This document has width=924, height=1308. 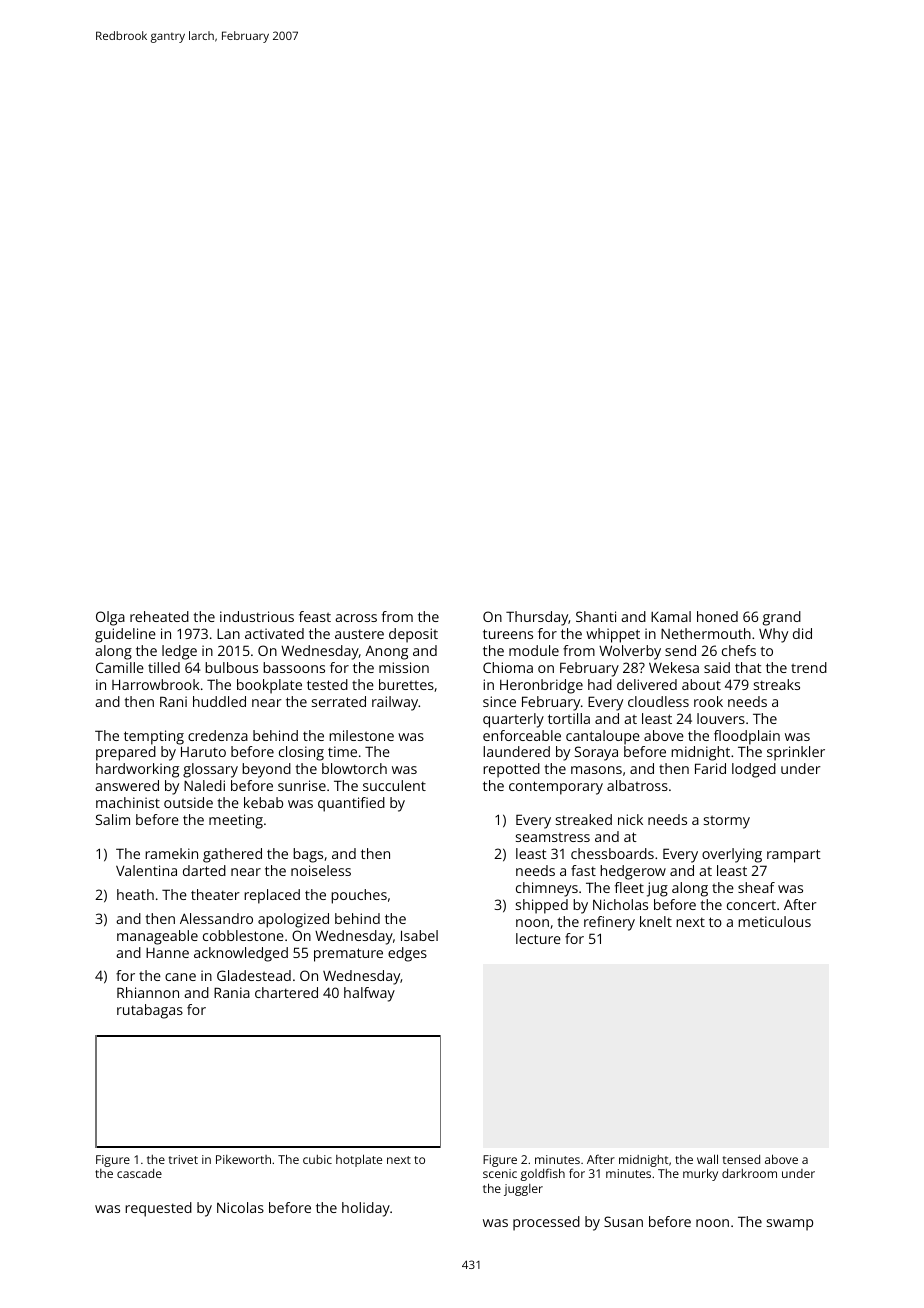 I want to click on swamp, so click(x=790, y=1225).
